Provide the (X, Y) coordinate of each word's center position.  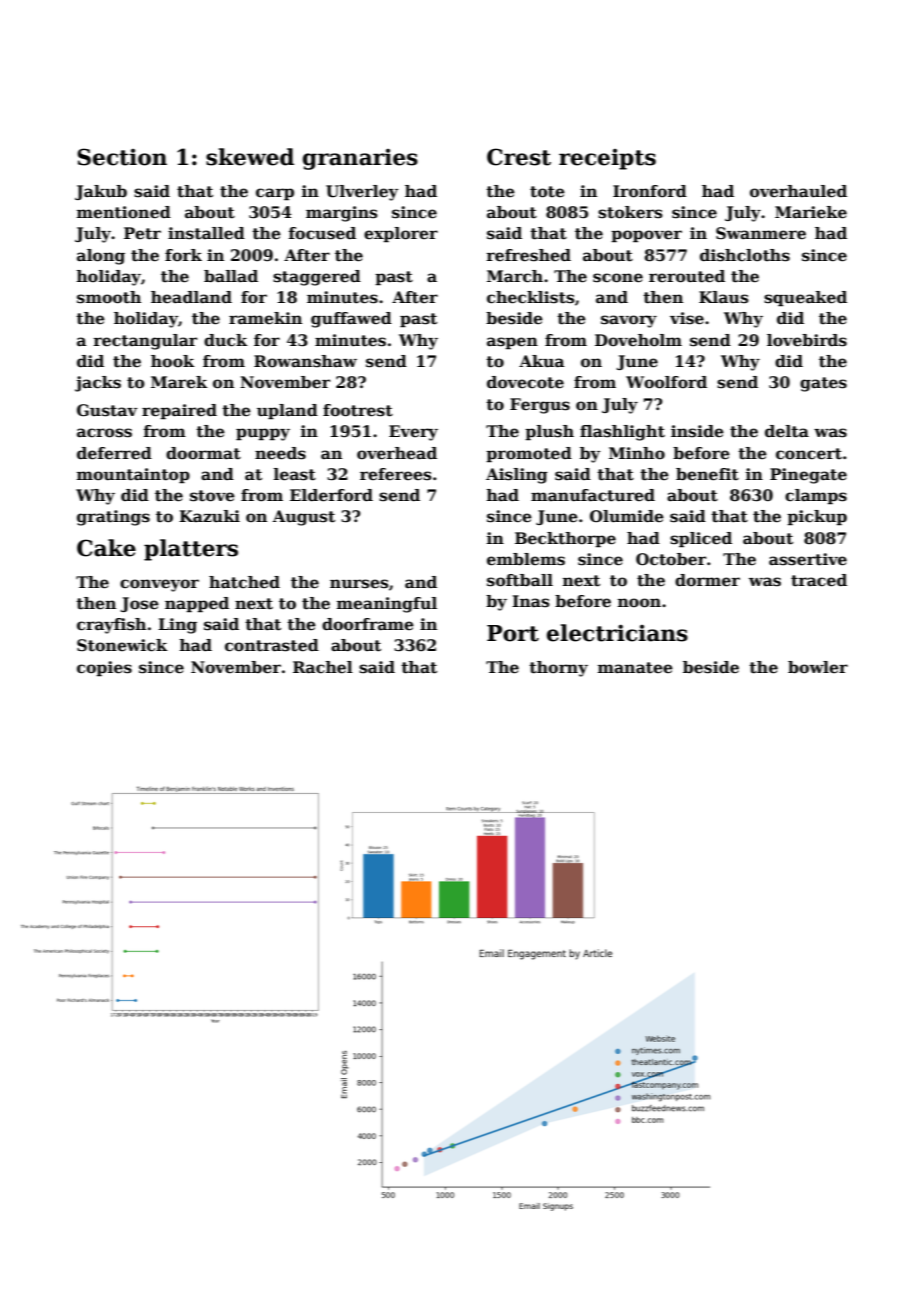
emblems (526, 559)
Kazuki (209, 516)
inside (697, 431)
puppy (263, 434)
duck (226, 340)
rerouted (687, 276)
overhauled (798, 191)
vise (687, 318)
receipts (607, 159)
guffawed (351, 320)
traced (819, 580)
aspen (512, 343)
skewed (250, 157)
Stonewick (122, 645)
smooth (109, 297)
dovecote (525, 382)
